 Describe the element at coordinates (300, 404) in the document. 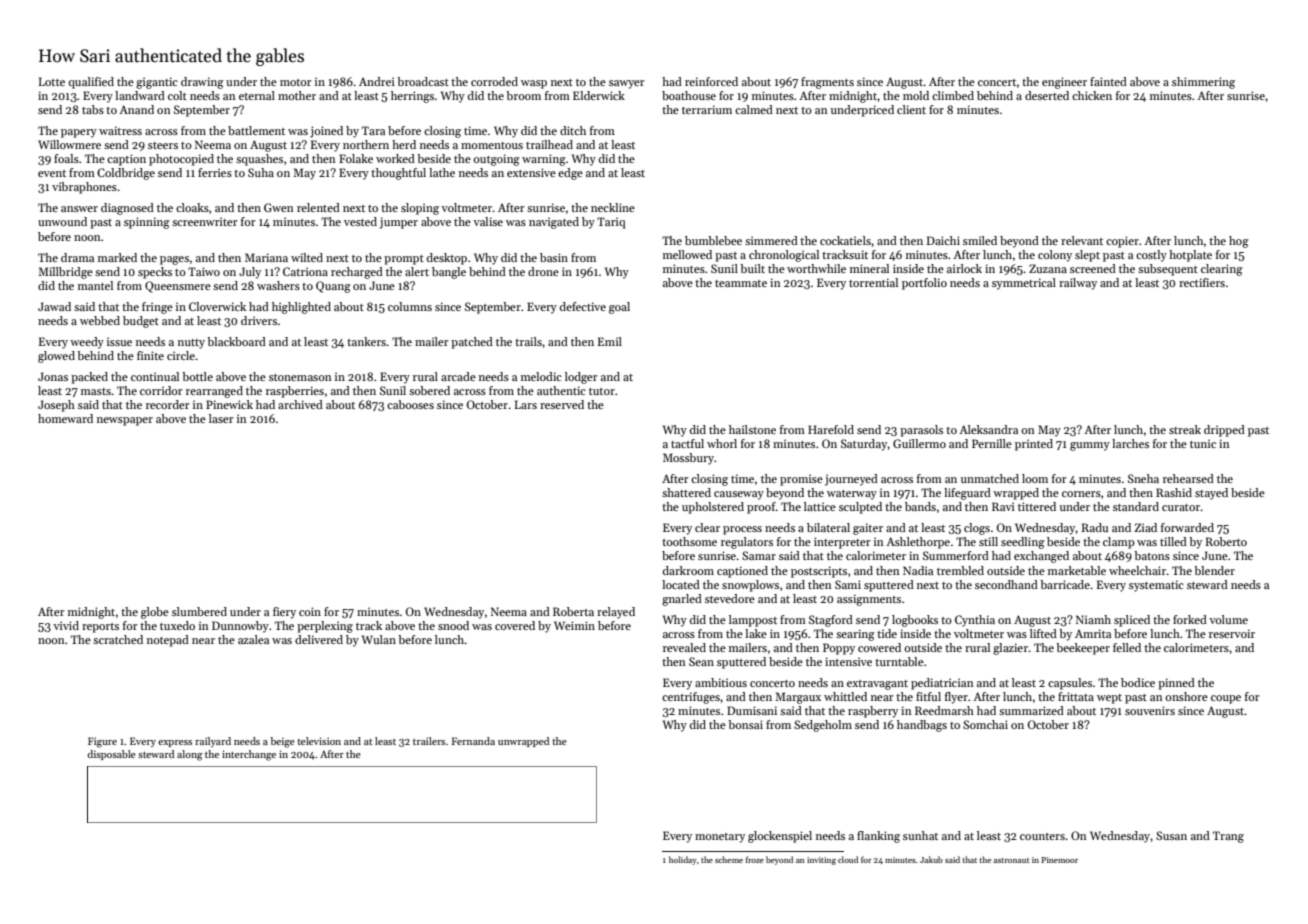

I see `archived` at that location.
